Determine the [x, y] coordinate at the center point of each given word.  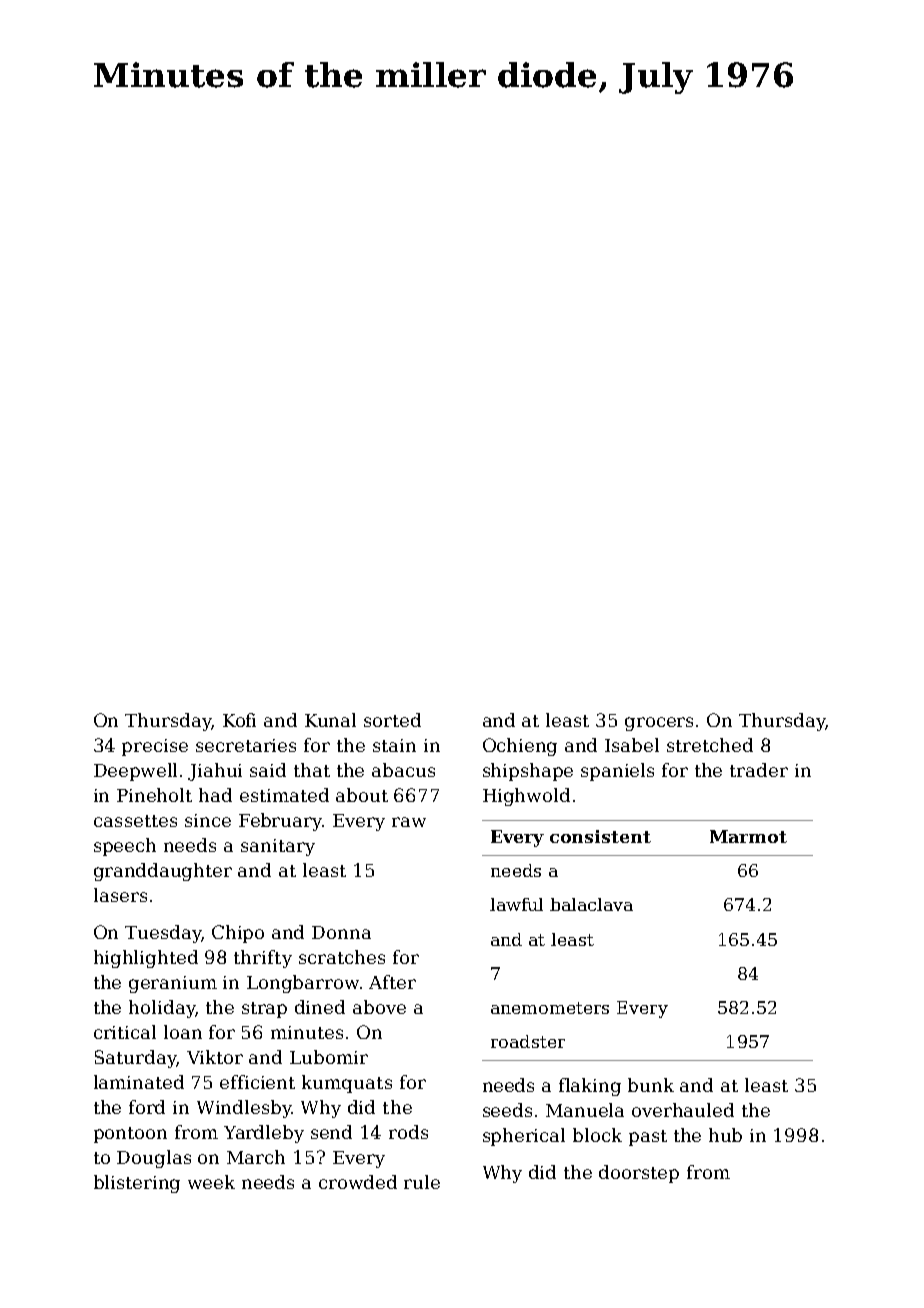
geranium [173, 984]
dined [320, 1007]
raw [409, 822]
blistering [137, 1184]
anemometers [550, 1008]
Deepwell [135, 772]
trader [759, 770]
